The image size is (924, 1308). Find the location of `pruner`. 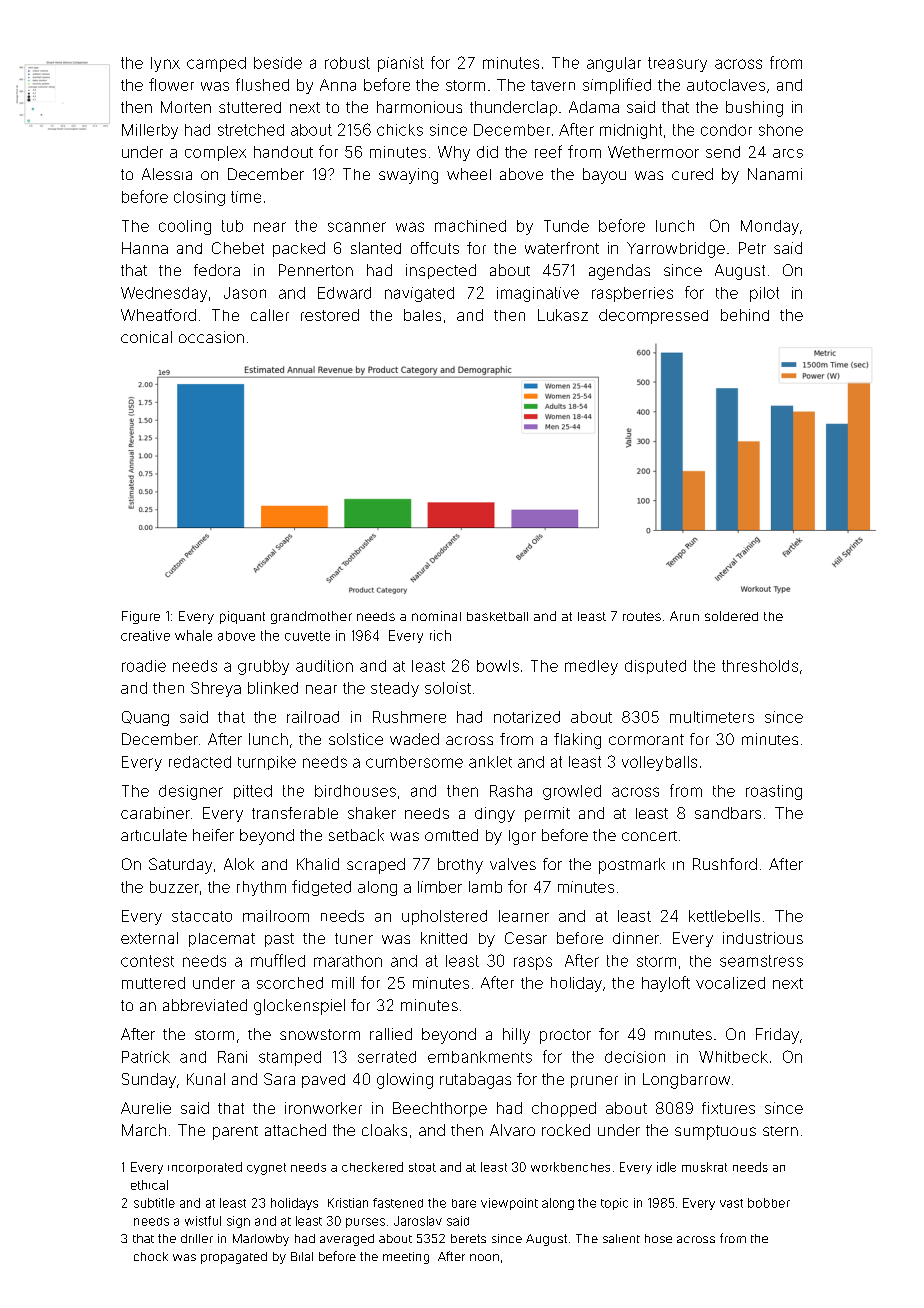

pruner is located at coordinates (594, 1082).
